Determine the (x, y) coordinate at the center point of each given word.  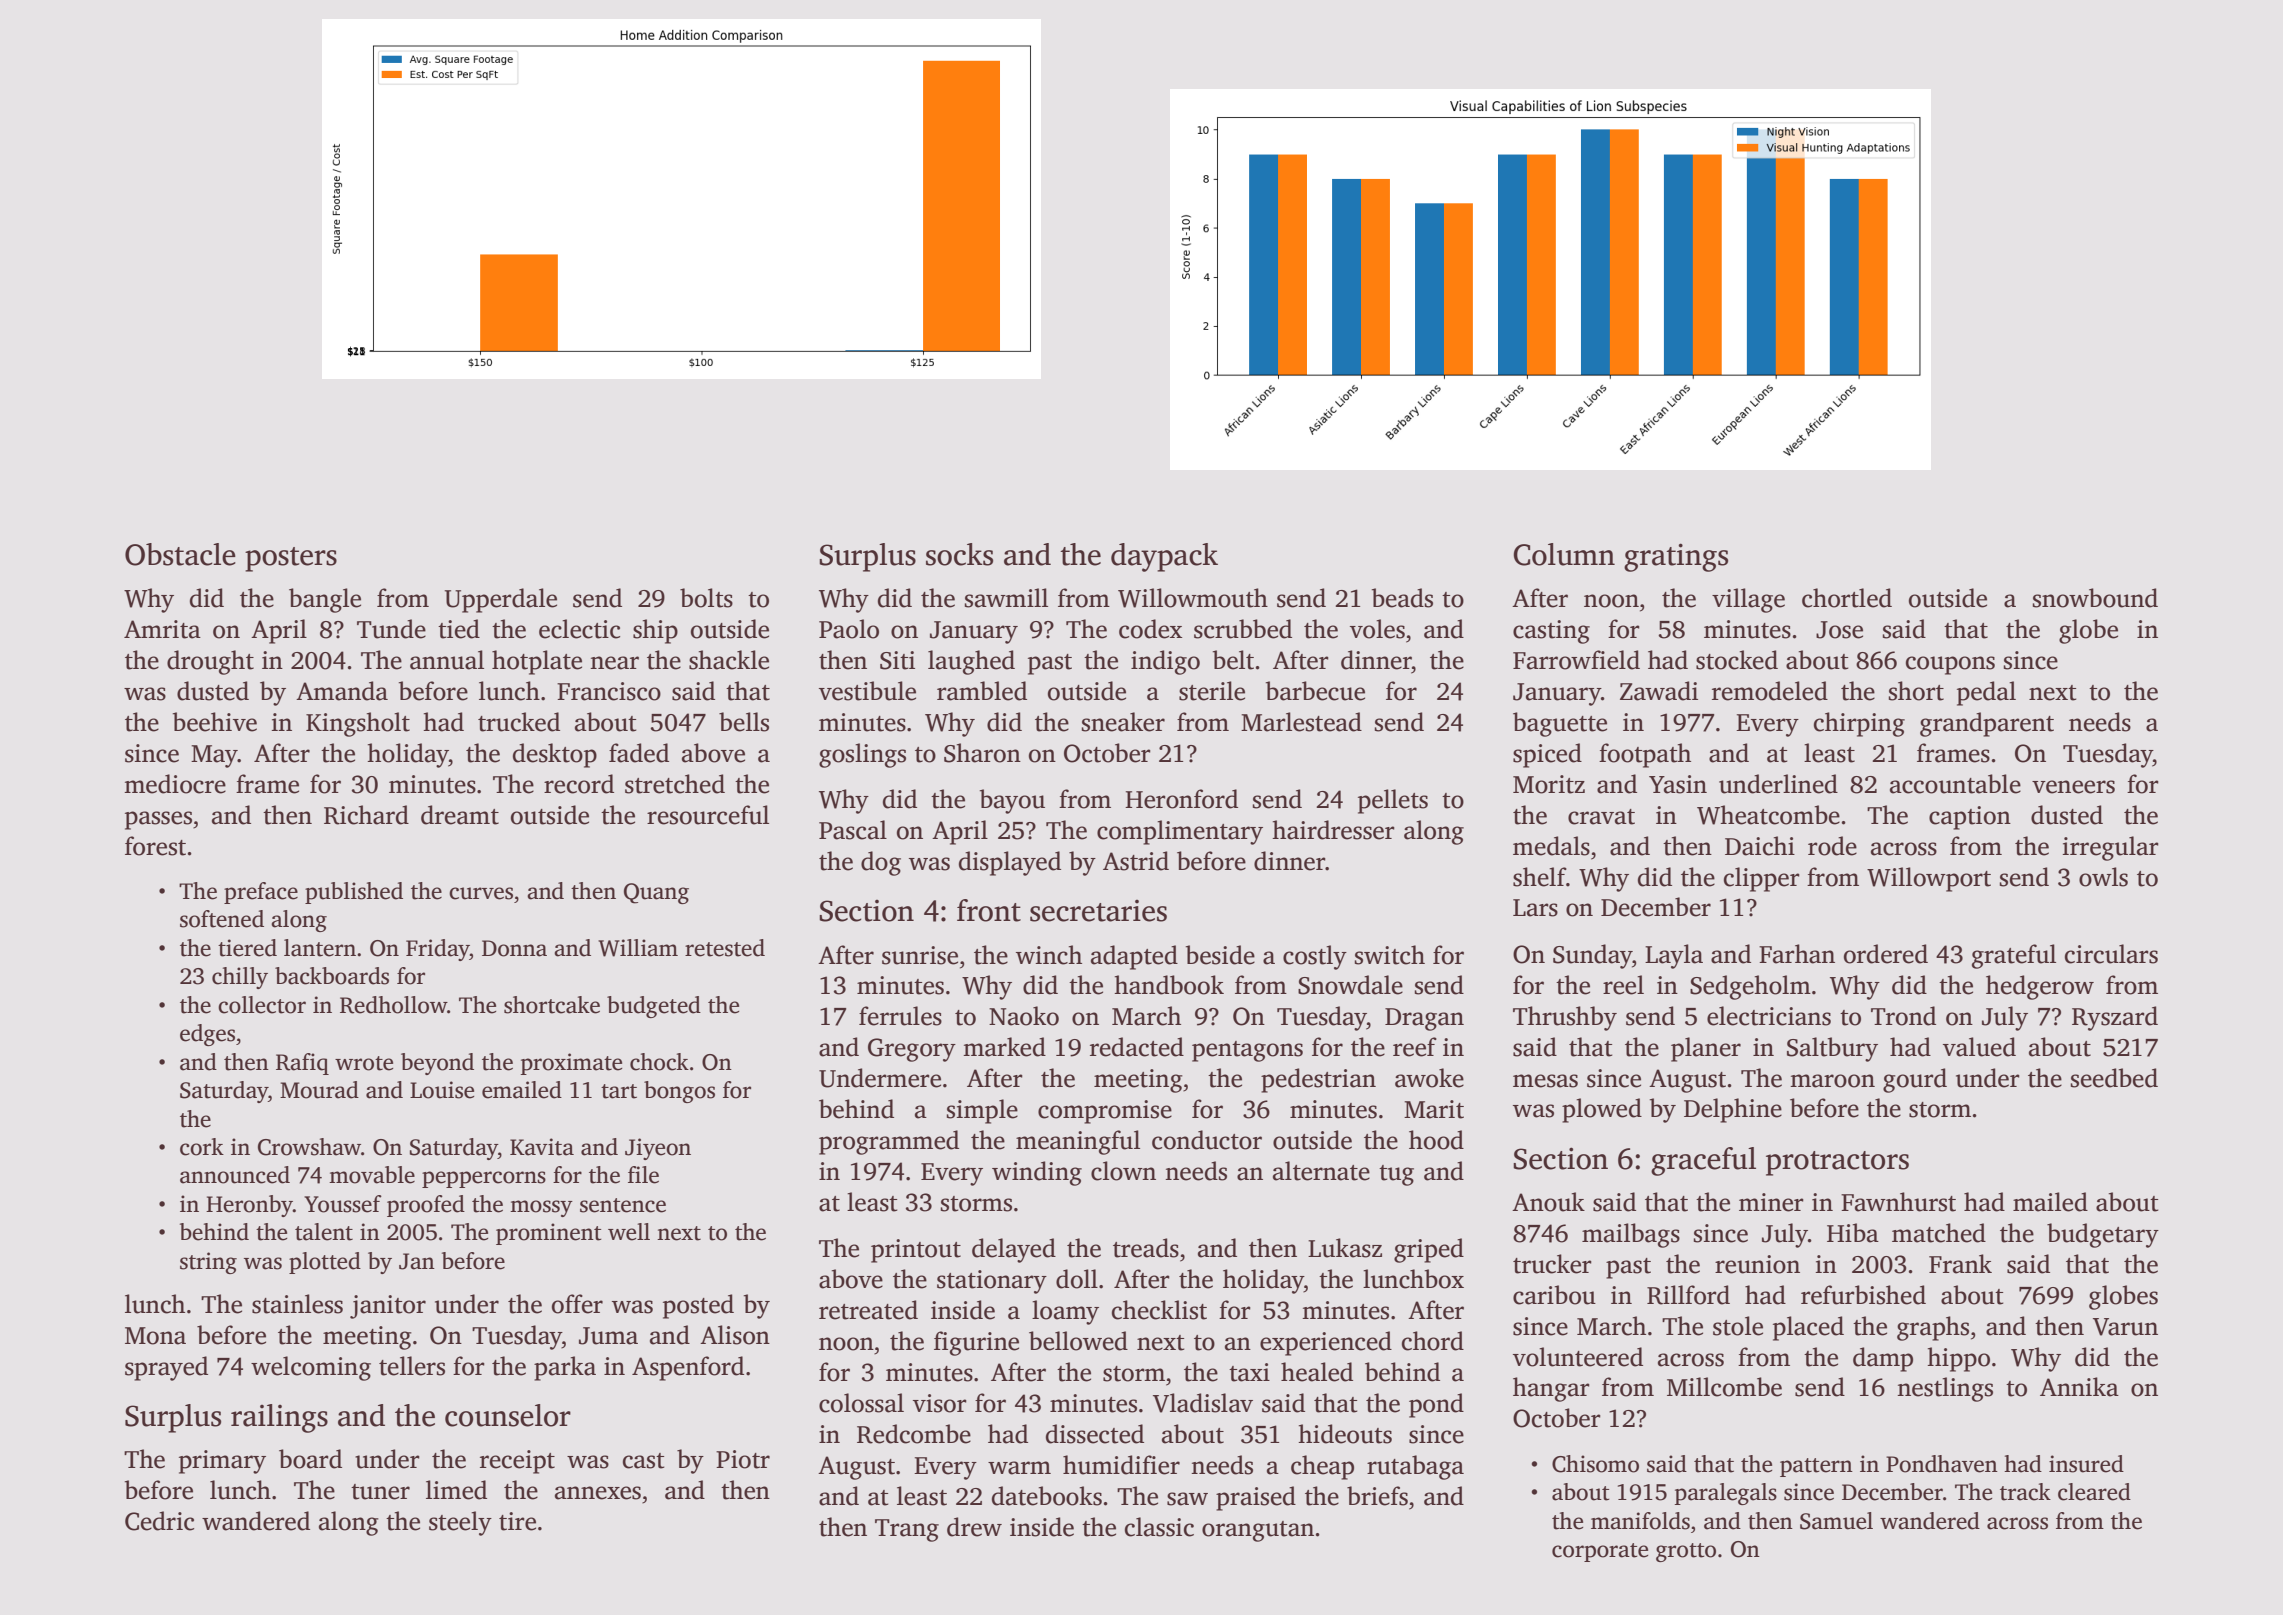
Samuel (1836, 1521)
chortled (1847, 598)
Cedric (159, 1521)
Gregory (912, 1050)
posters (291, 559)
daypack (1164, 557)
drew (974, 1527)
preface (261, 893)
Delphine (1733, 1110)
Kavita (542, 1147)
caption (1970, 818)
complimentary (1180, 832)
